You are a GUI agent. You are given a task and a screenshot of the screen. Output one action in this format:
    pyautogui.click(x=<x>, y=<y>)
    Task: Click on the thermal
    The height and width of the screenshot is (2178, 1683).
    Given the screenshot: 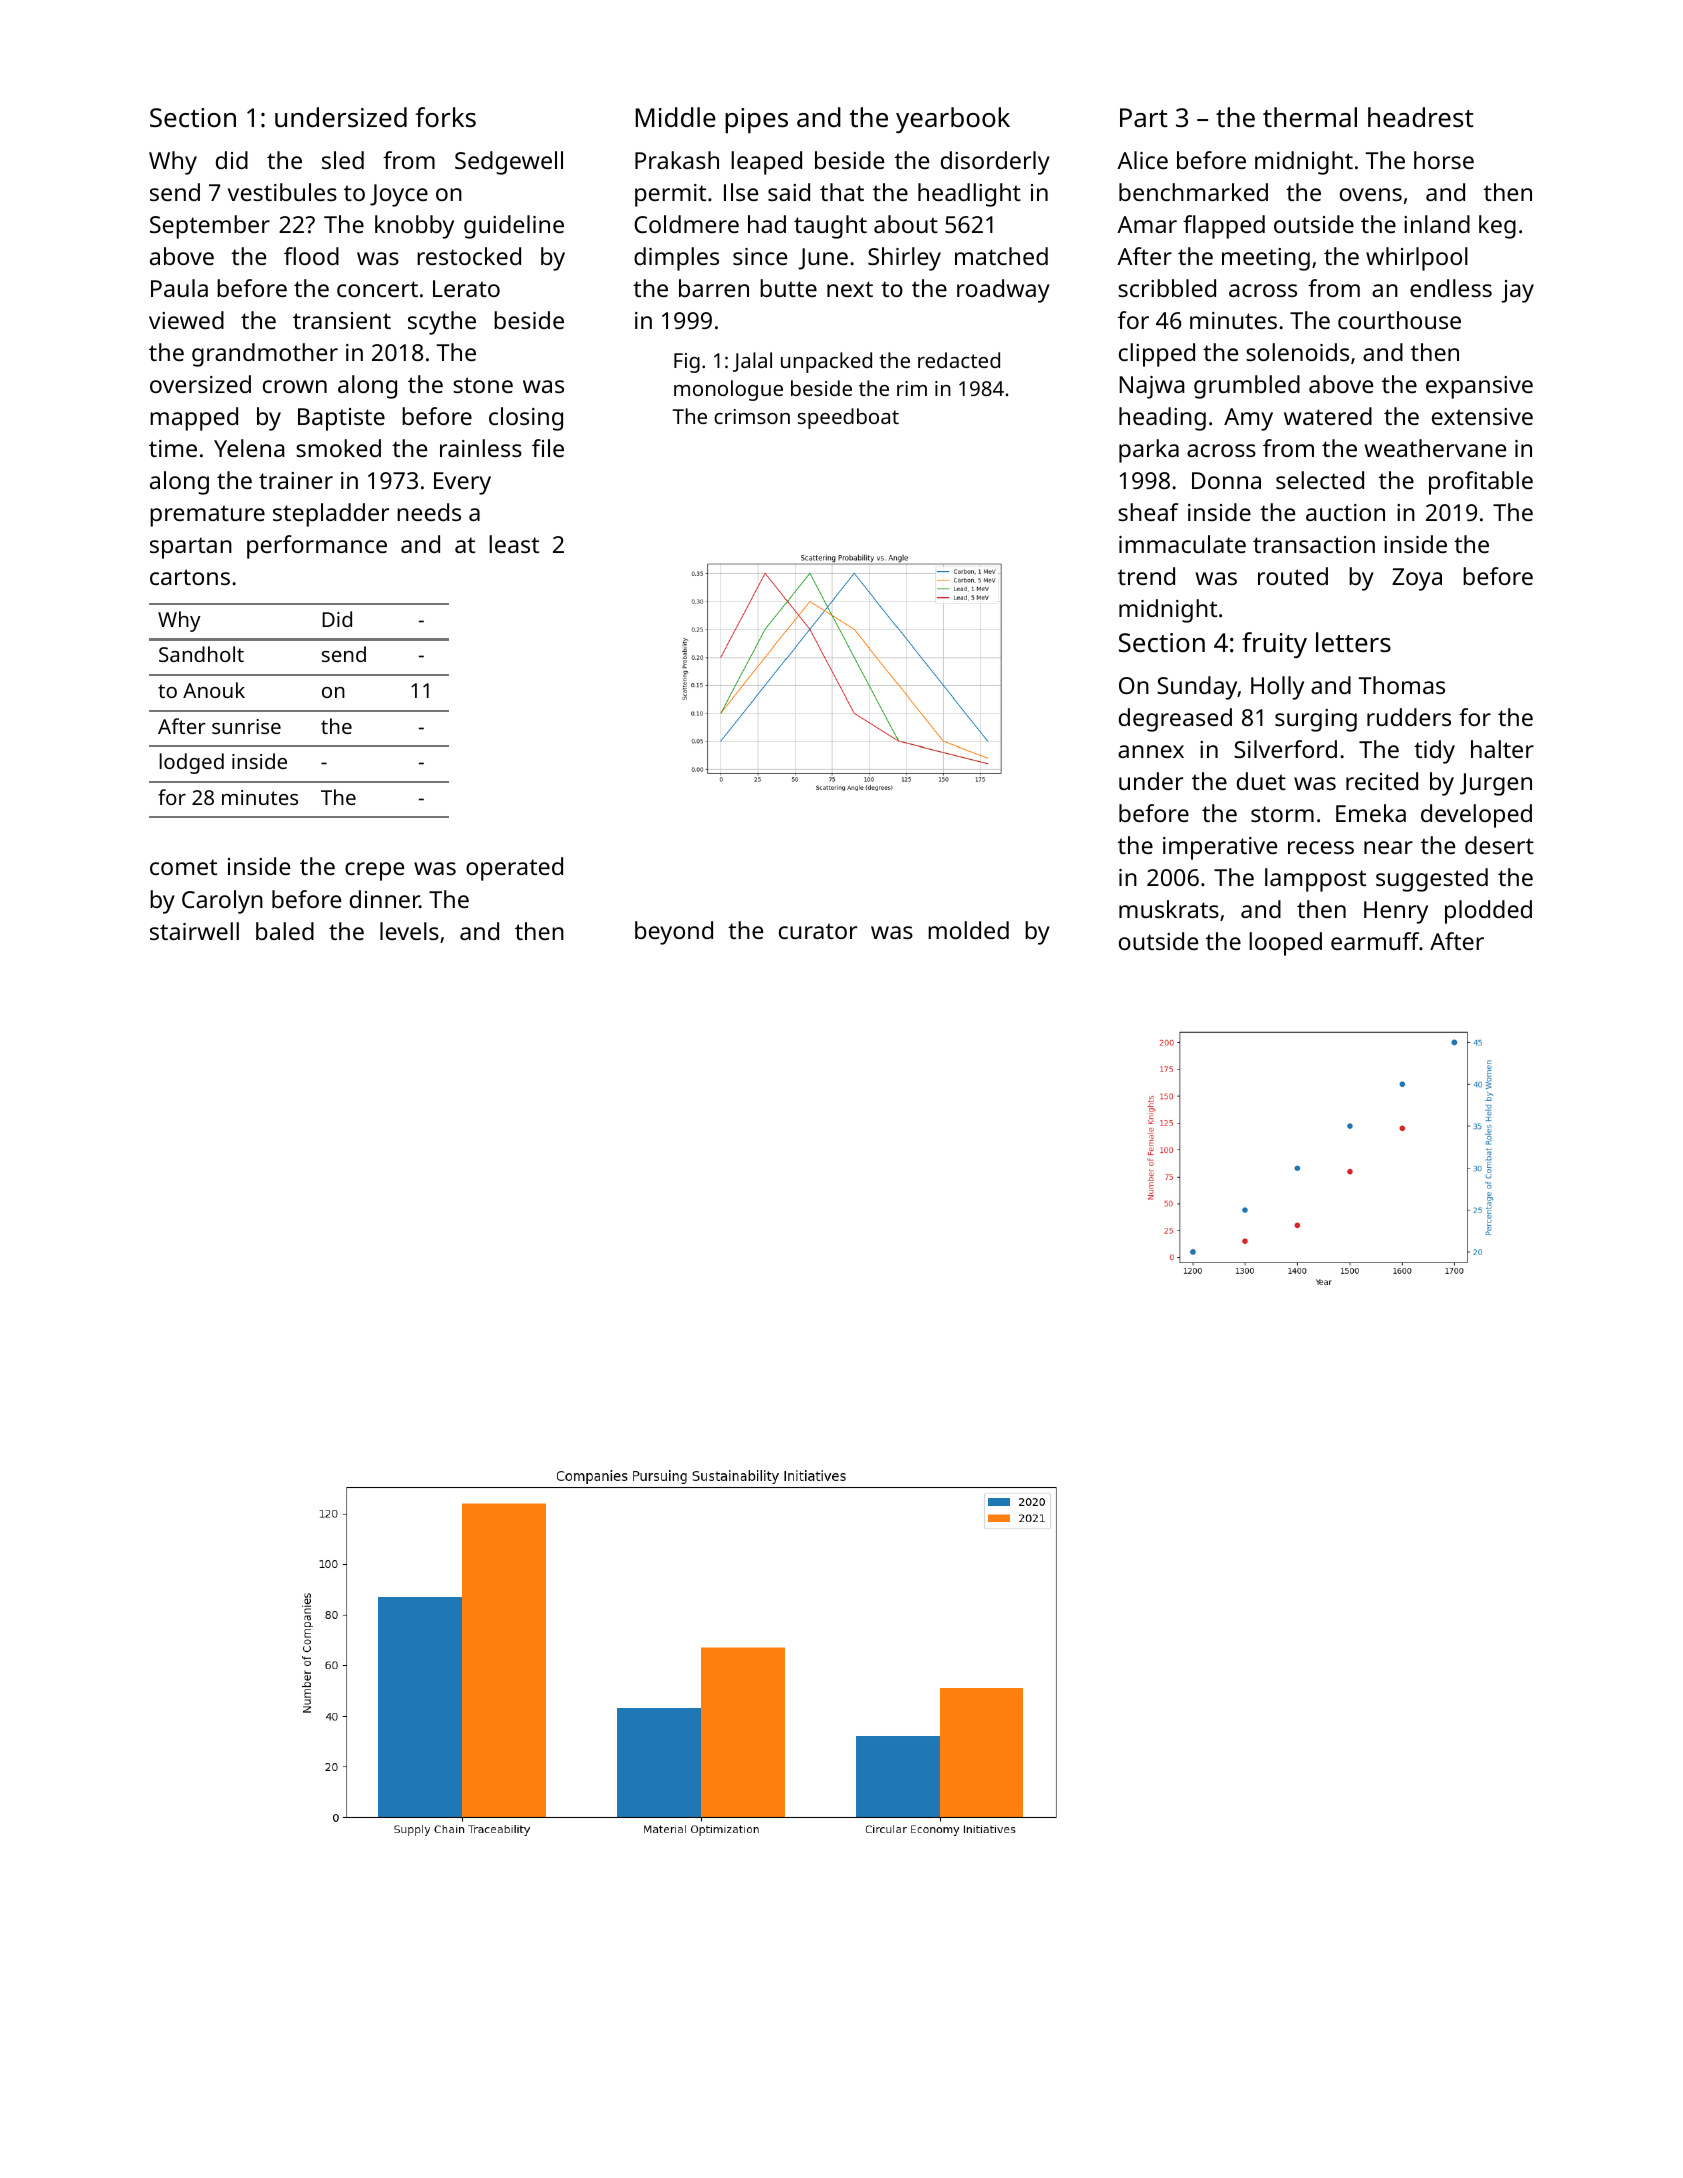 What is the action you would take?
    pyautogui.click(x=1310, y=117)
